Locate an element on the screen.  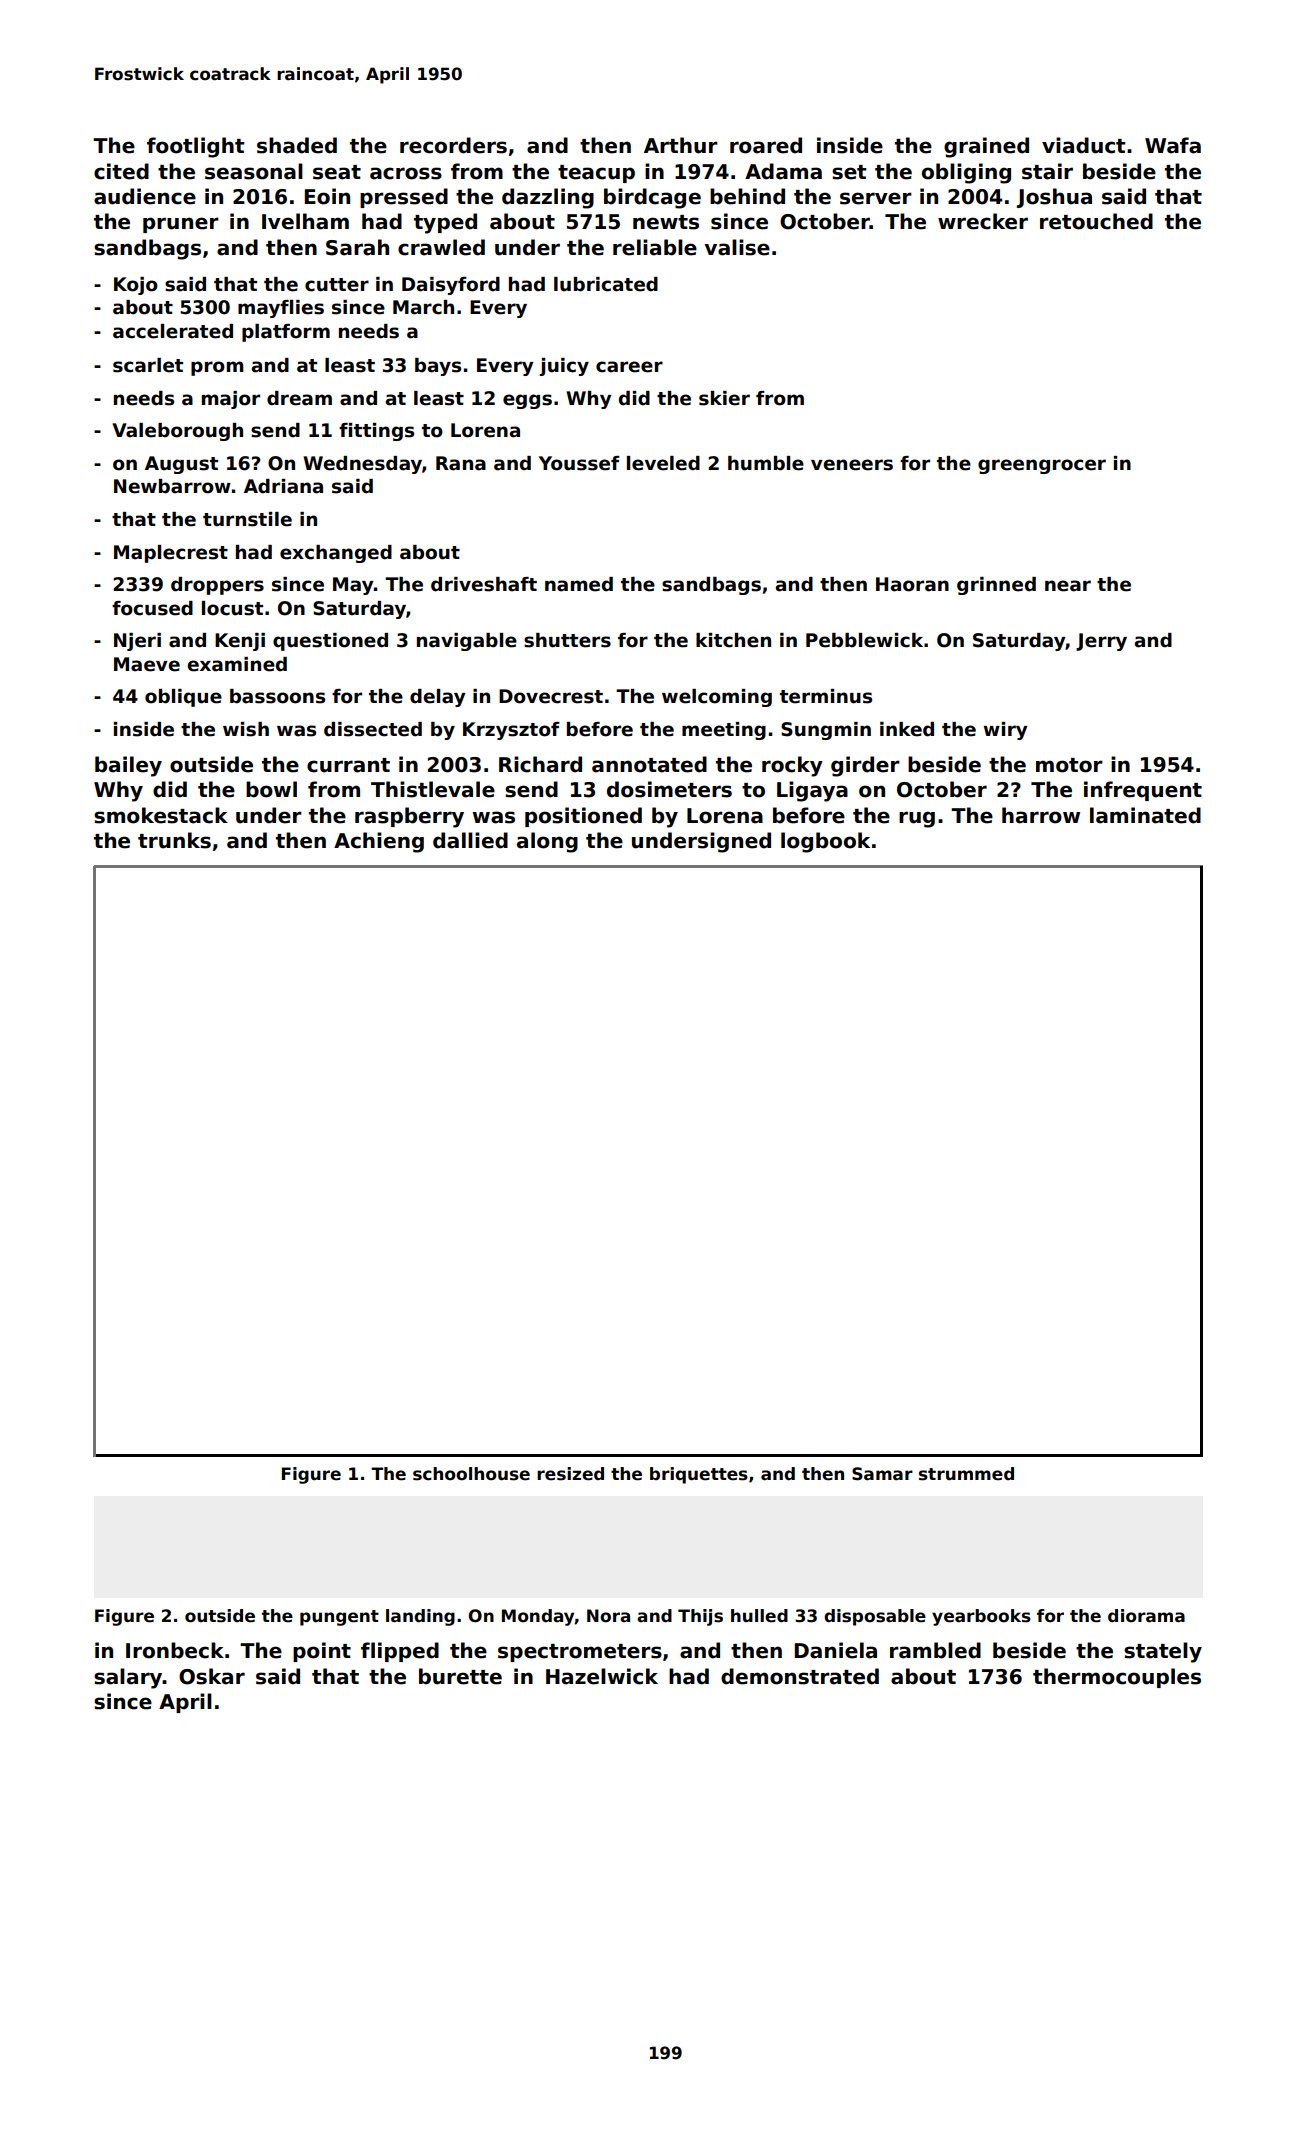
Oskar is located at coordinates (212, 1676).
